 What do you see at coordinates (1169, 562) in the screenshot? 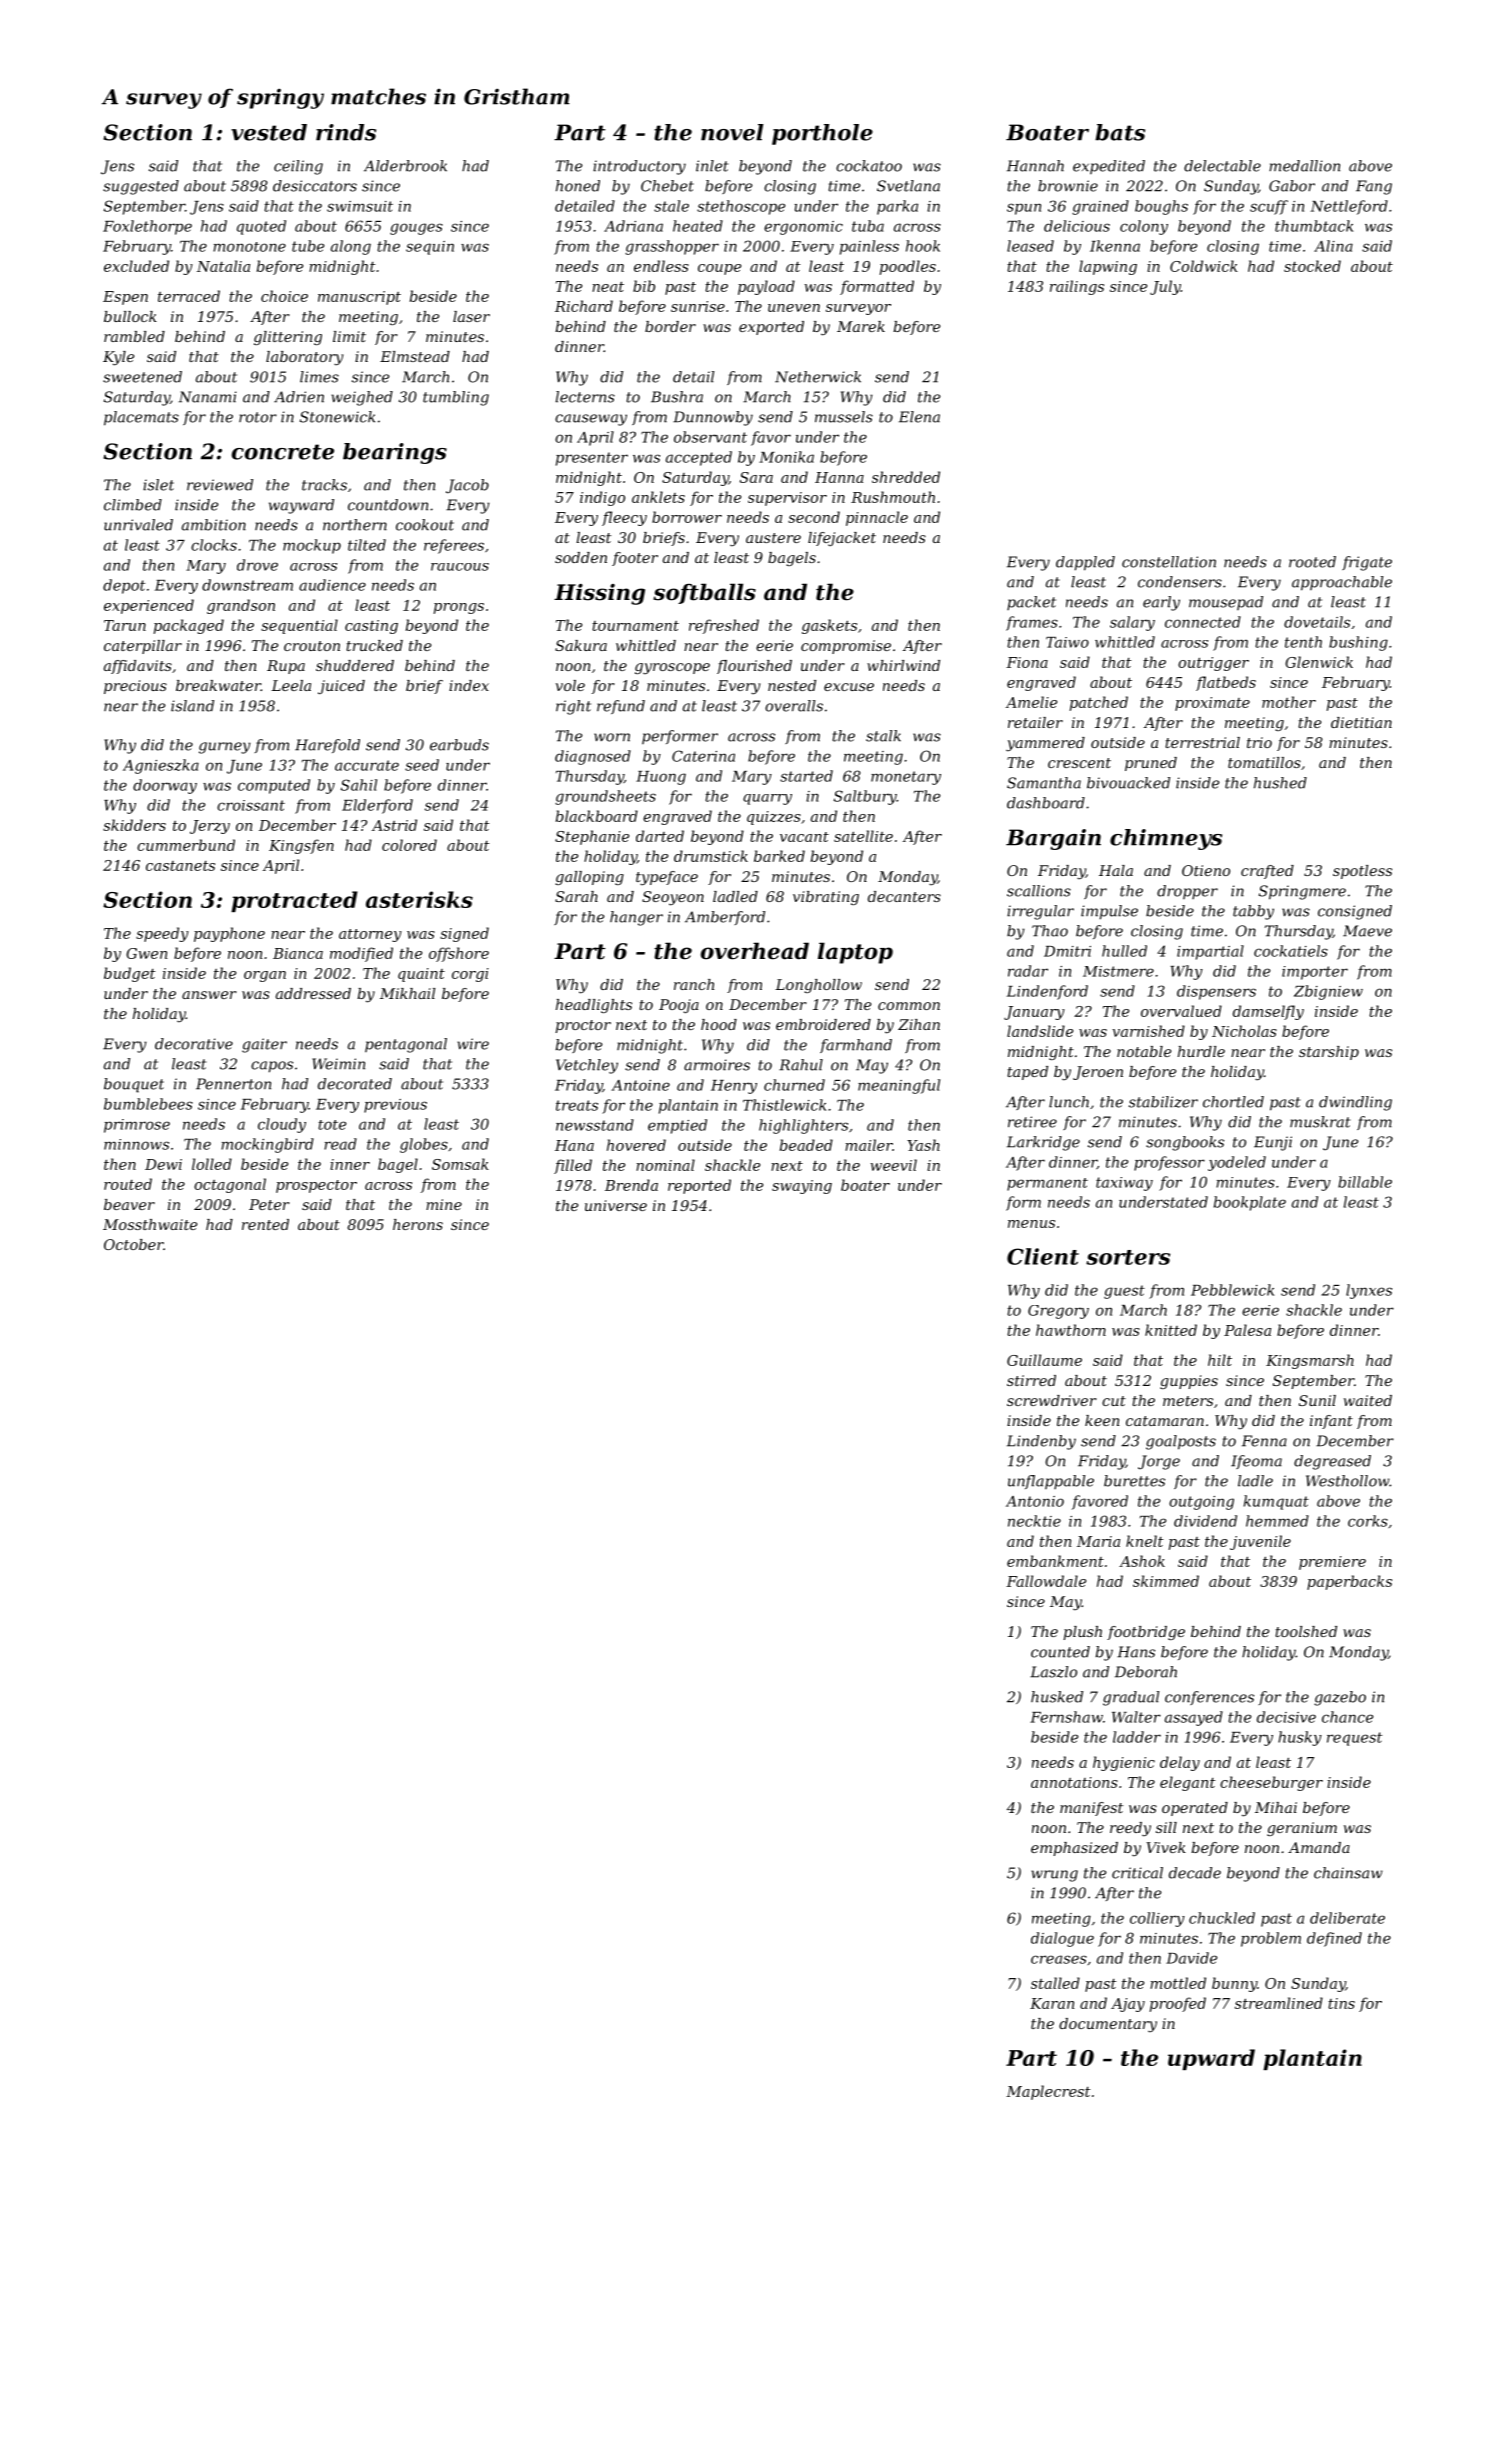
I see `constellation` at bounding box center [1169, 562].
